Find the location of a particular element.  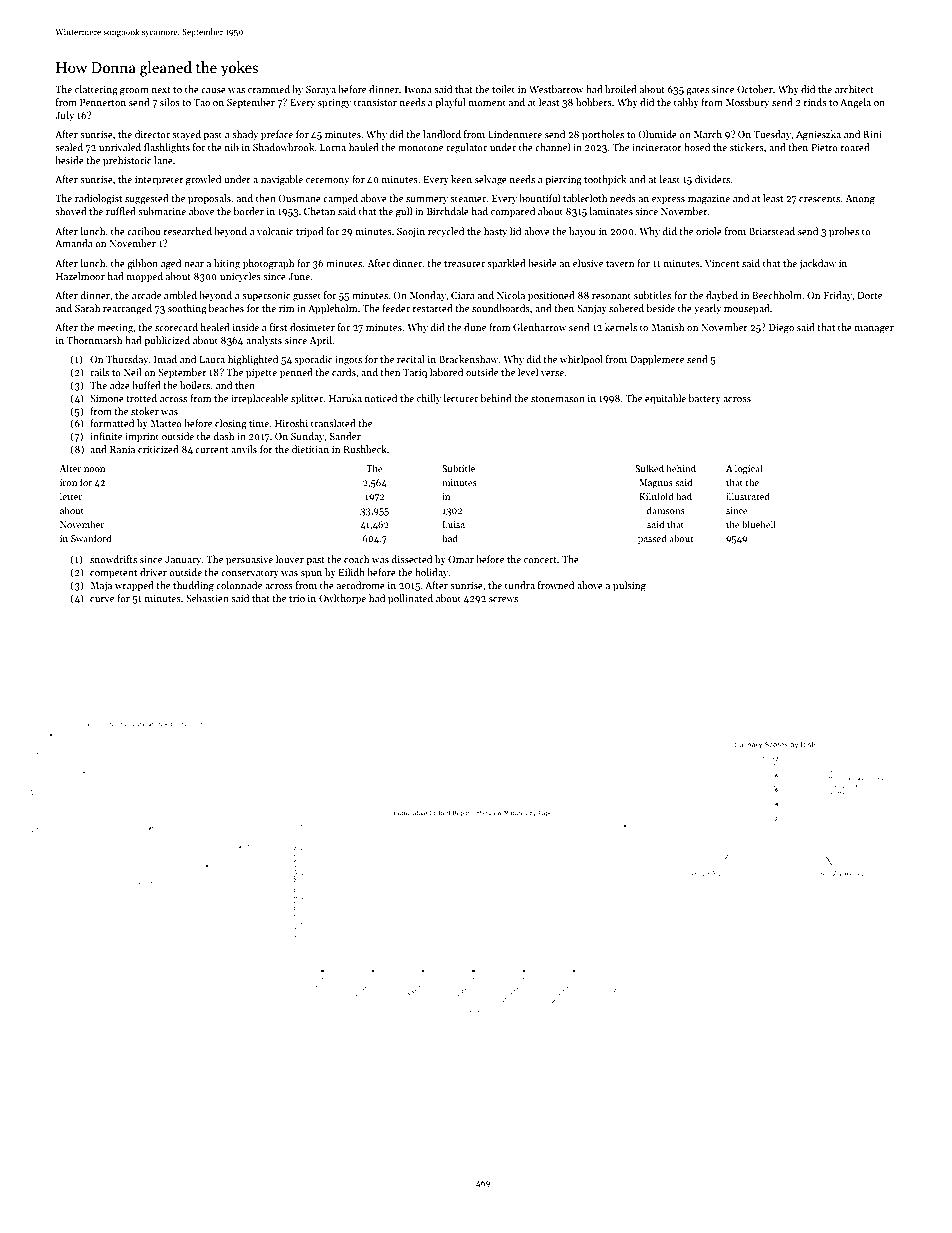

curve is located at coordinates (102, 599).
